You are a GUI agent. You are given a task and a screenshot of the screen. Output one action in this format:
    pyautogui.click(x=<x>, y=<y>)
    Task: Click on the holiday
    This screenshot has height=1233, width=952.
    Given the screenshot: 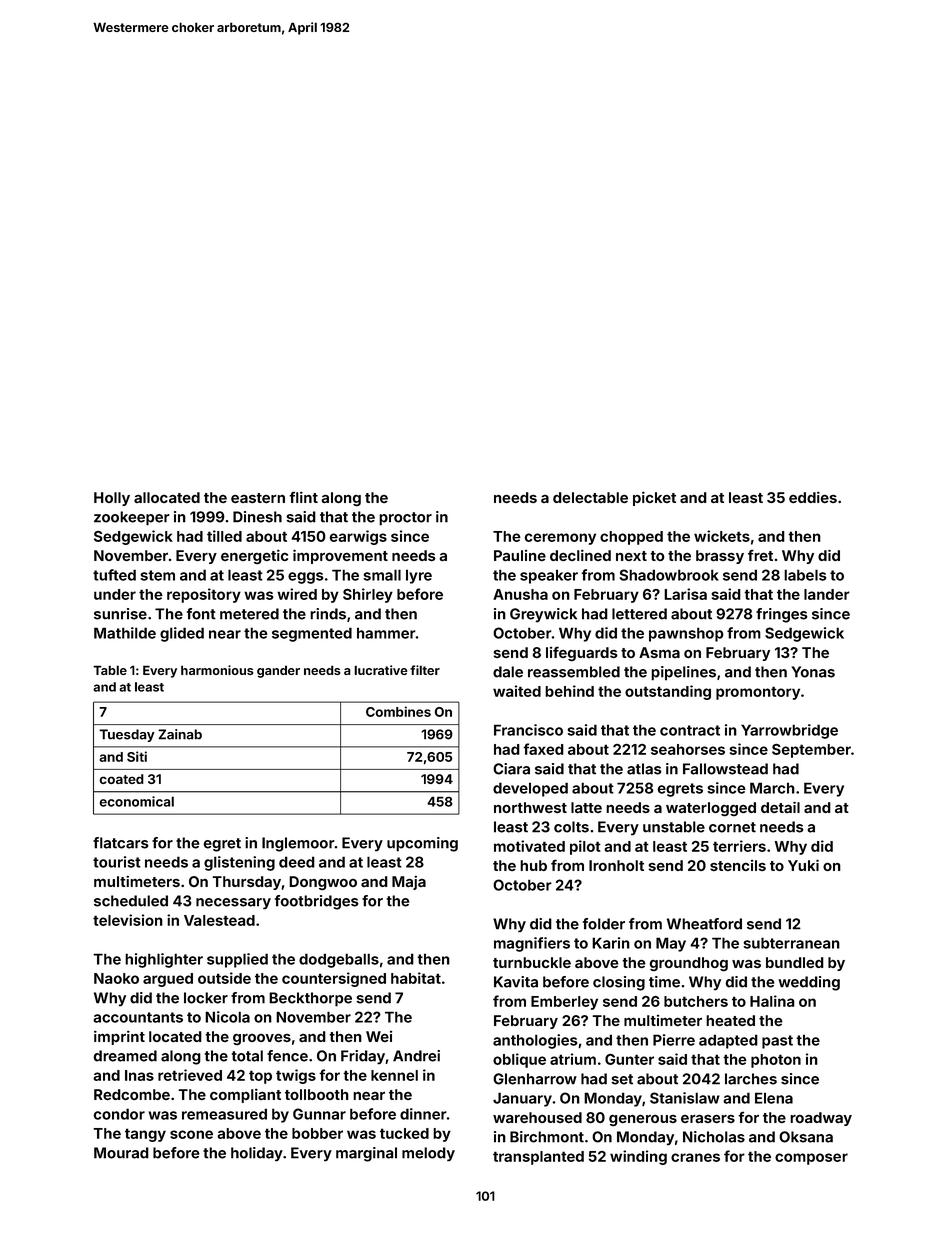 What is the action you would take?
    pyautogui.click(x=257, y=1154)
